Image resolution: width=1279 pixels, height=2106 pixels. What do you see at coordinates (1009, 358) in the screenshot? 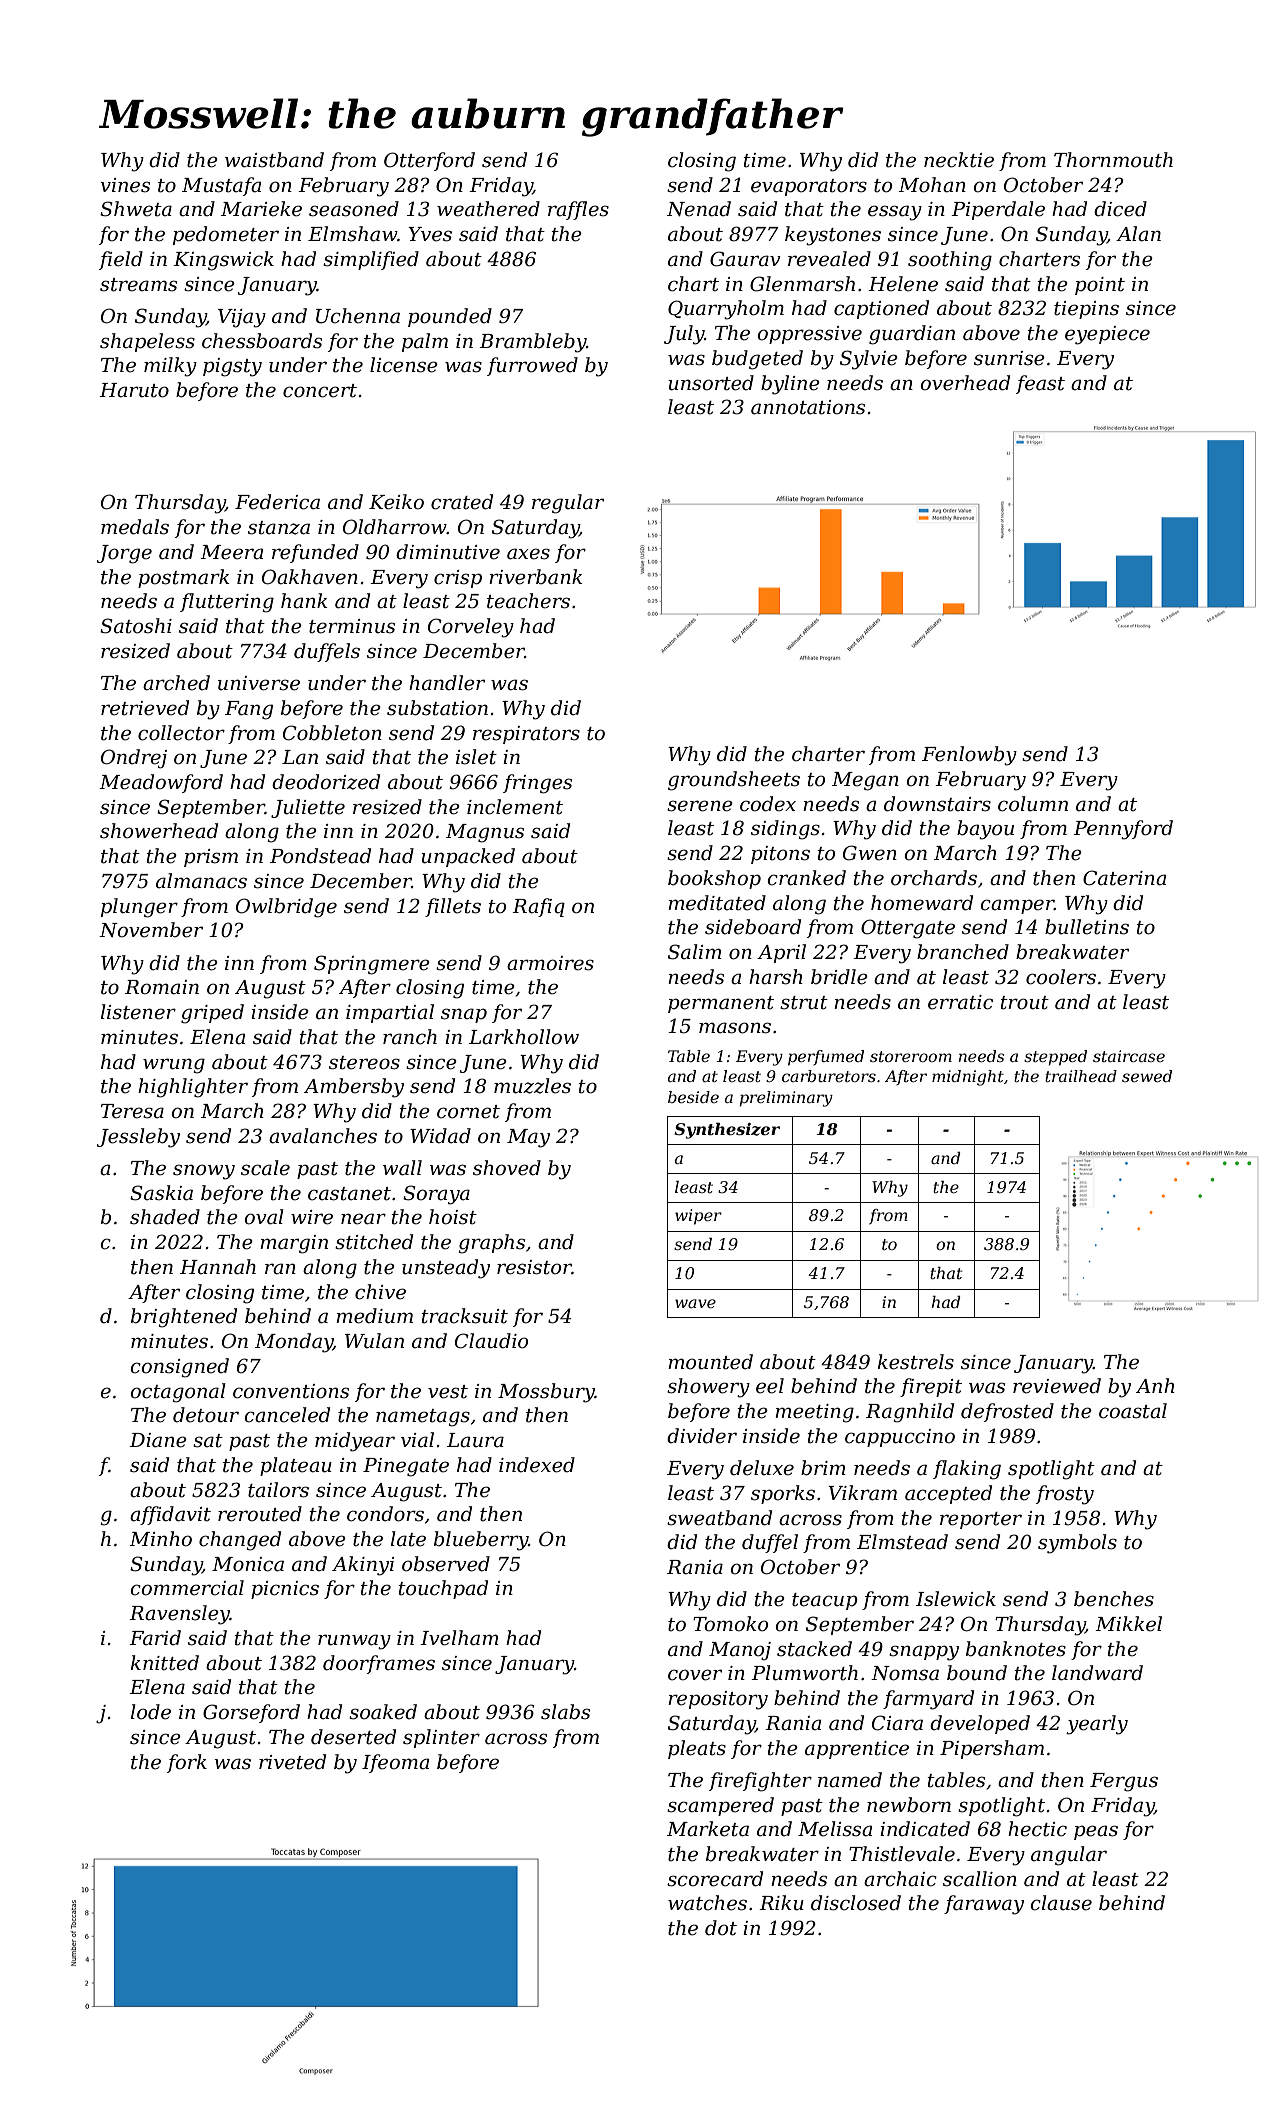
I see `sunrise` at bounding box center [1009, 358].
